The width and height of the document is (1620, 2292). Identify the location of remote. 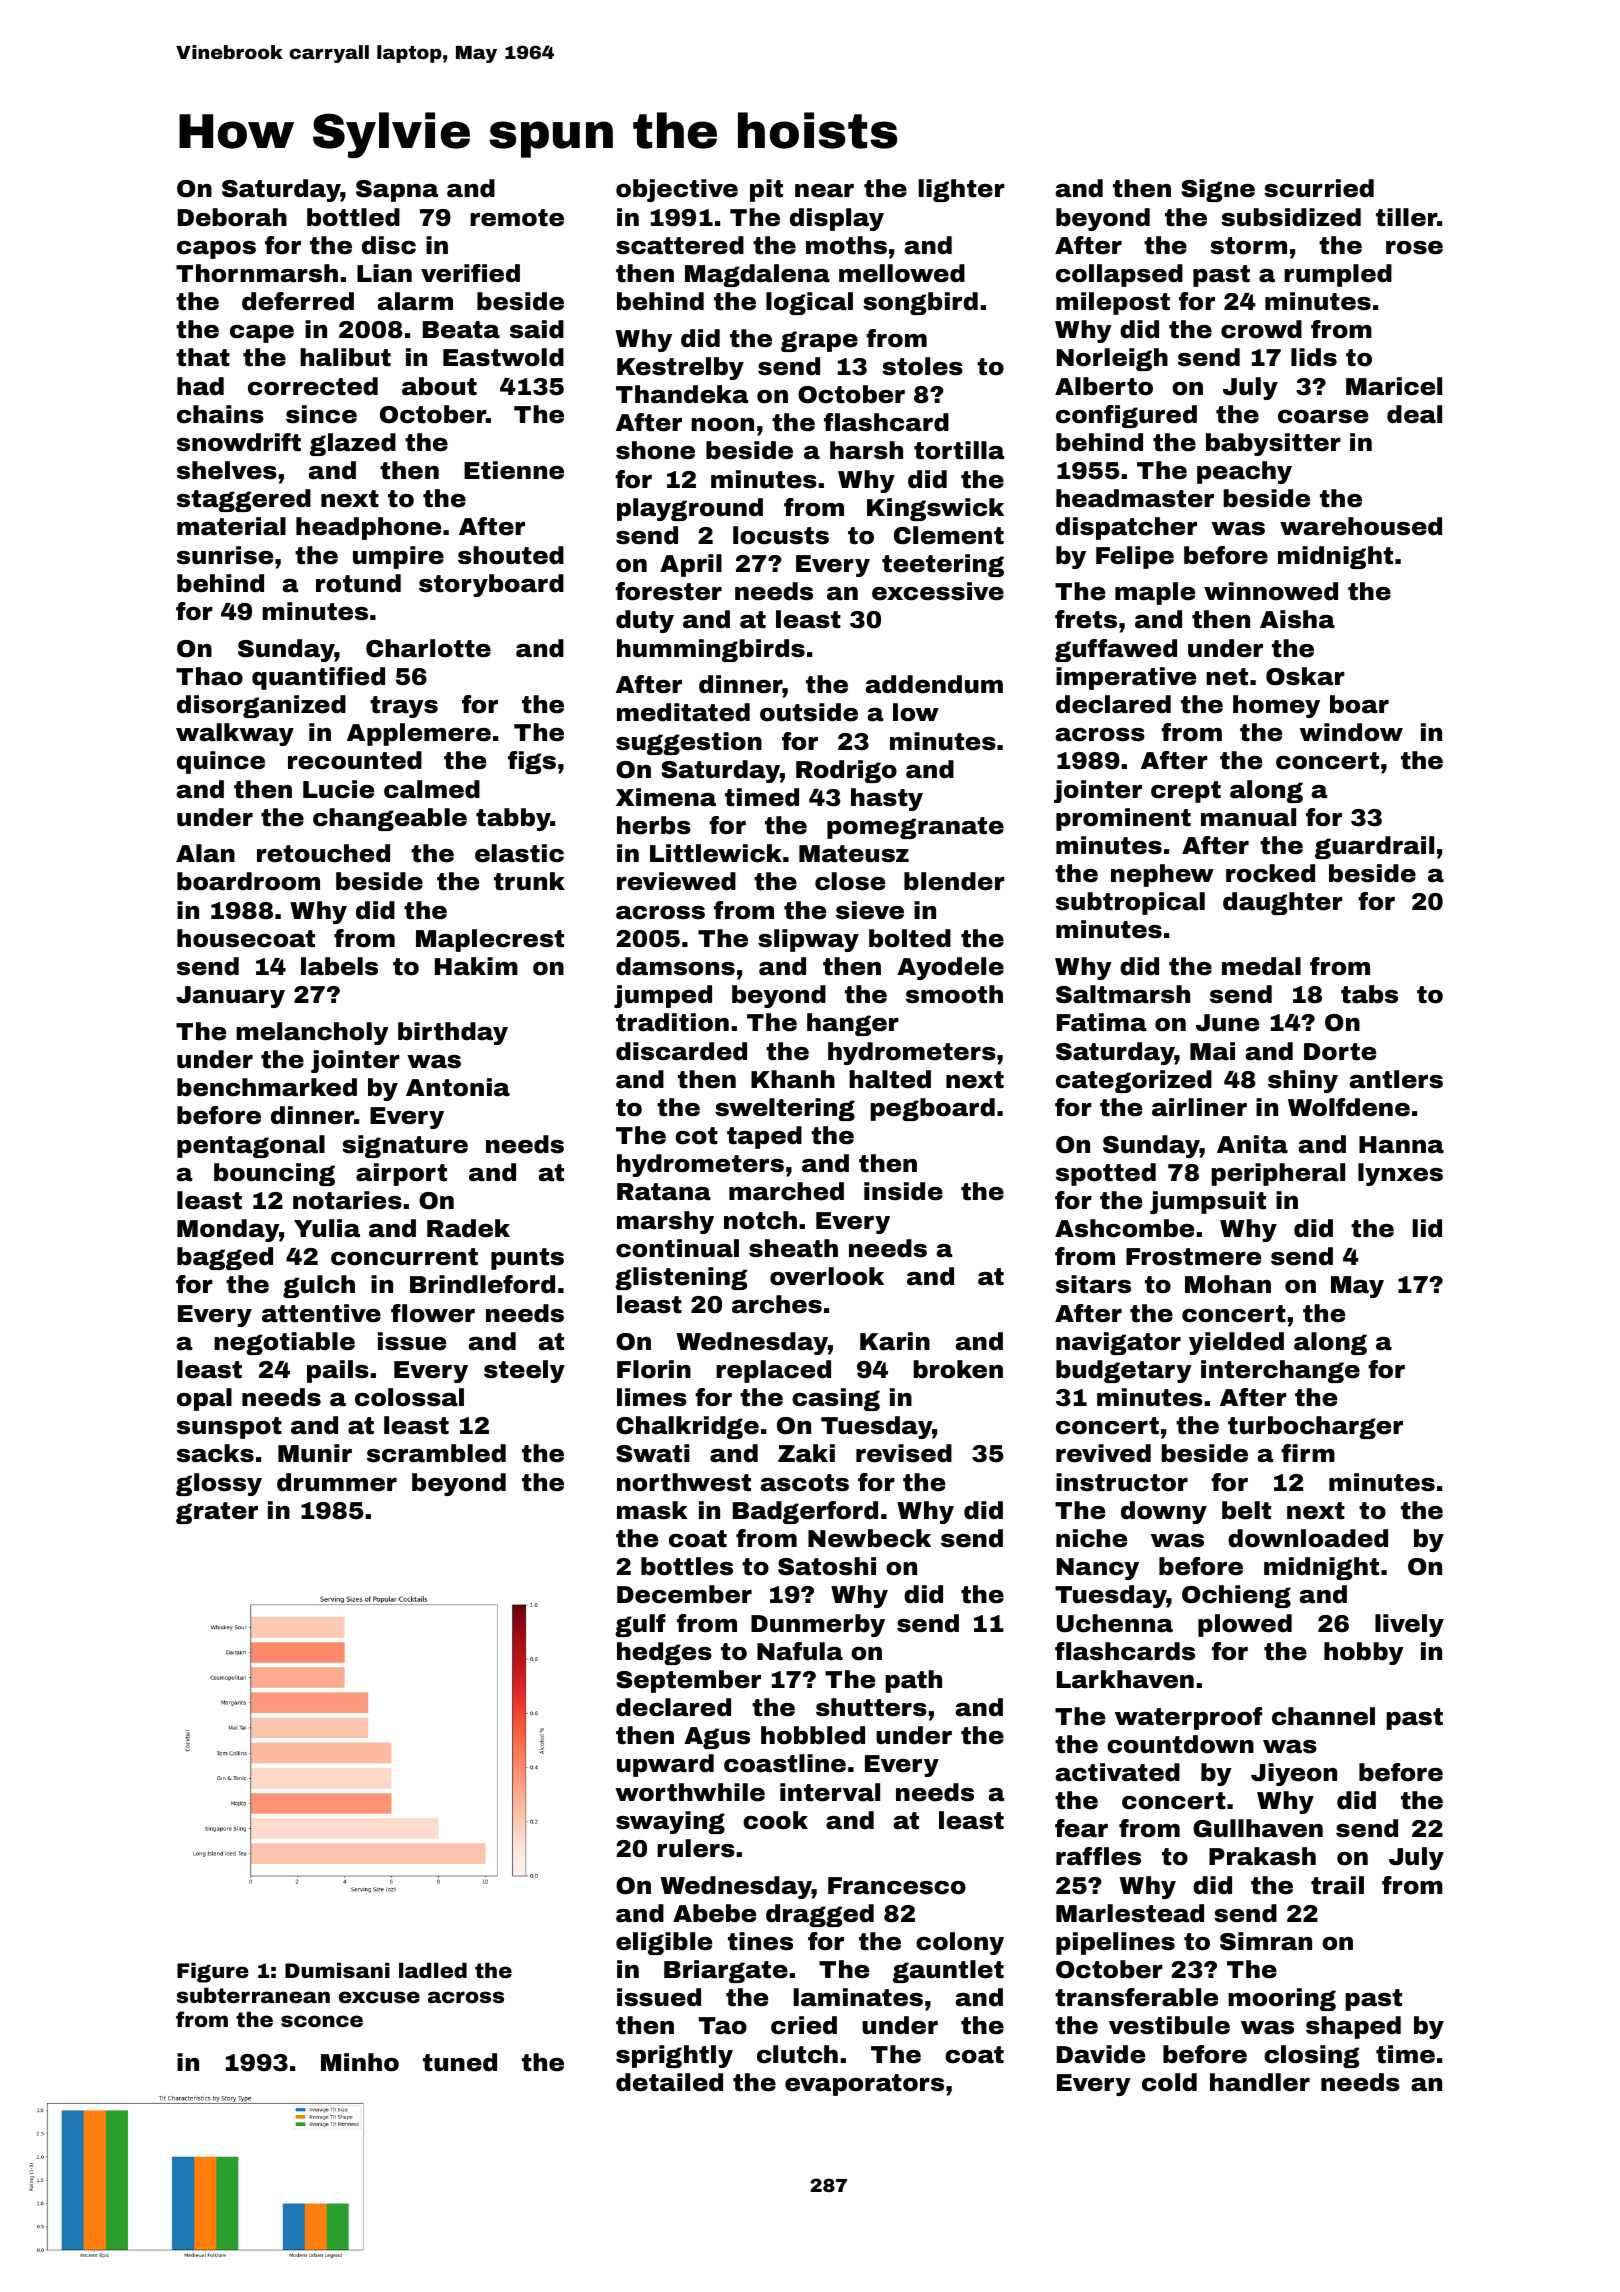
(517, 218).
